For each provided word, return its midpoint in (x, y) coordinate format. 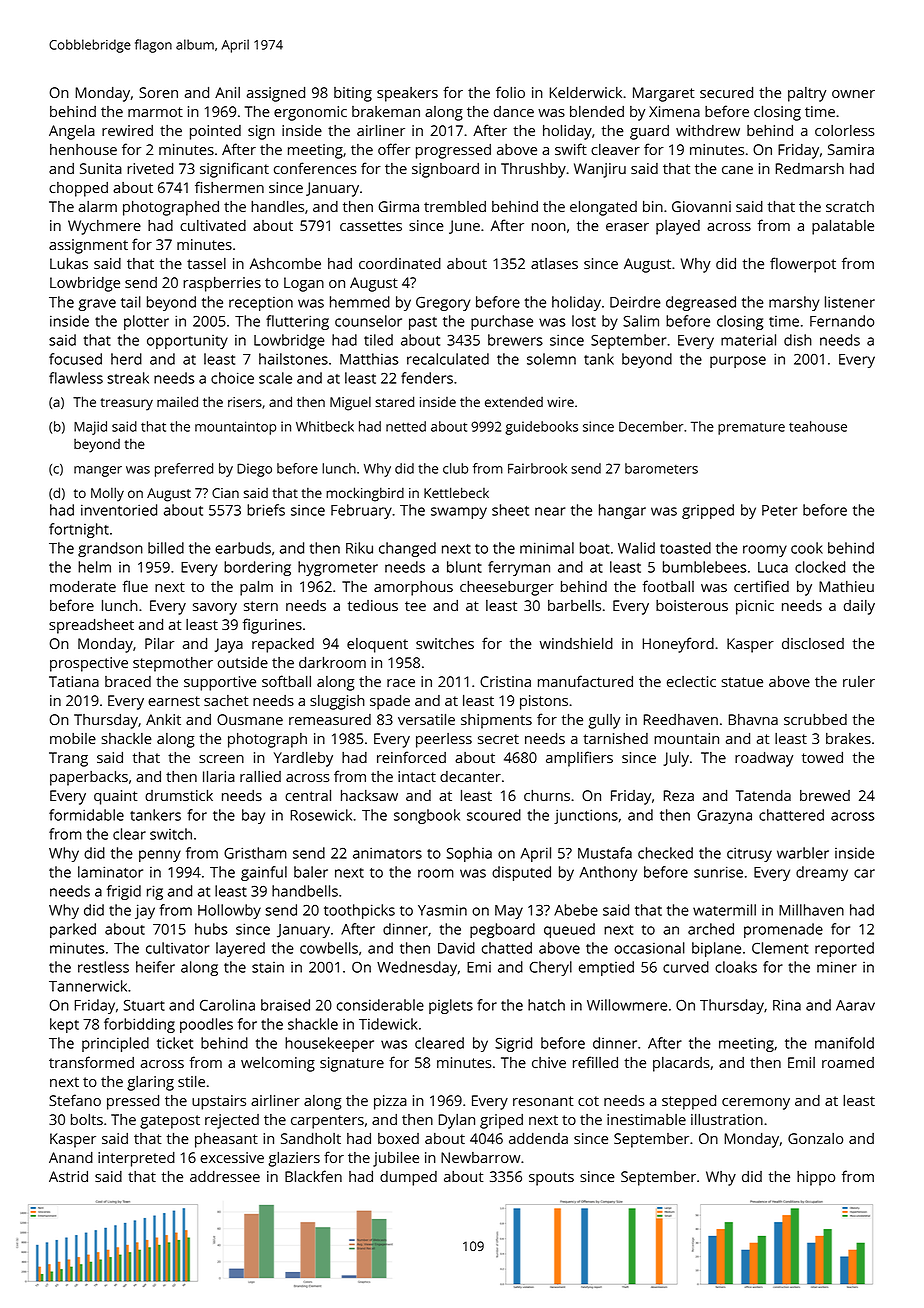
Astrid (68, 1176)
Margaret (664, 94)
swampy (459, 513)
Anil (227, 92)
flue (135, 586)
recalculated (448, 359)
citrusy (749, 854)
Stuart (144, 1005)
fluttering (297, 322)
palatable (843, 227)
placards (681, 1064)
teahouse (818, 426)
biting (353, 94)
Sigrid (513, 1044)
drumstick (179, 795)
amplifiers (579, 759)
